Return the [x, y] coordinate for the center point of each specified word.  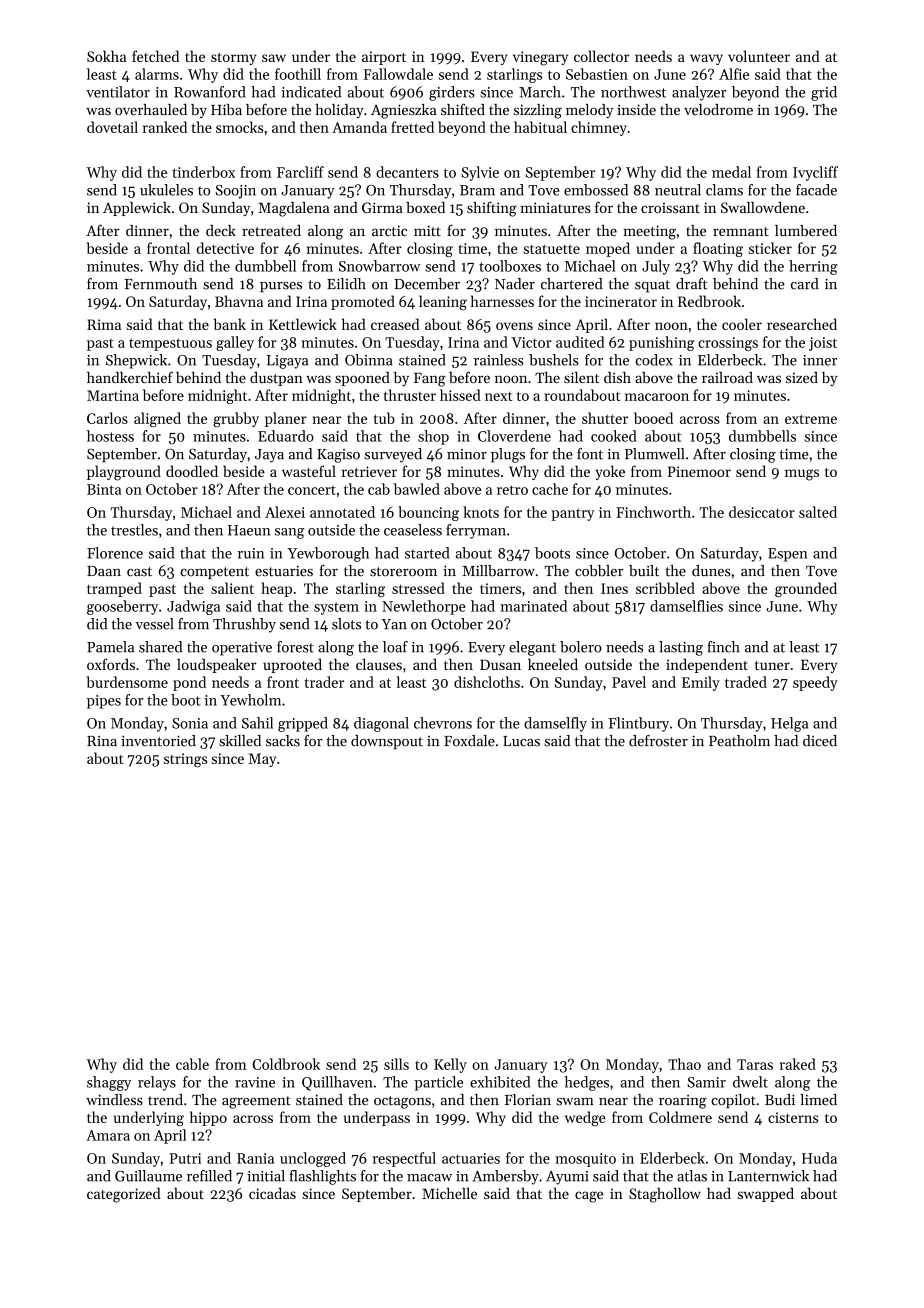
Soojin [236, 192]
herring [813, 267]
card [805, 284]
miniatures [555, 207]
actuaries [471, 1158]
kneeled [553, 664]
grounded [806, 589]
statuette [551, 249]
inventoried [158, 741]
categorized [124, 1195]
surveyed [393, 455]
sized [802, 377]
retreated [271, 230]
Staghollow [665, 1195]
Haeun [249, 530]
